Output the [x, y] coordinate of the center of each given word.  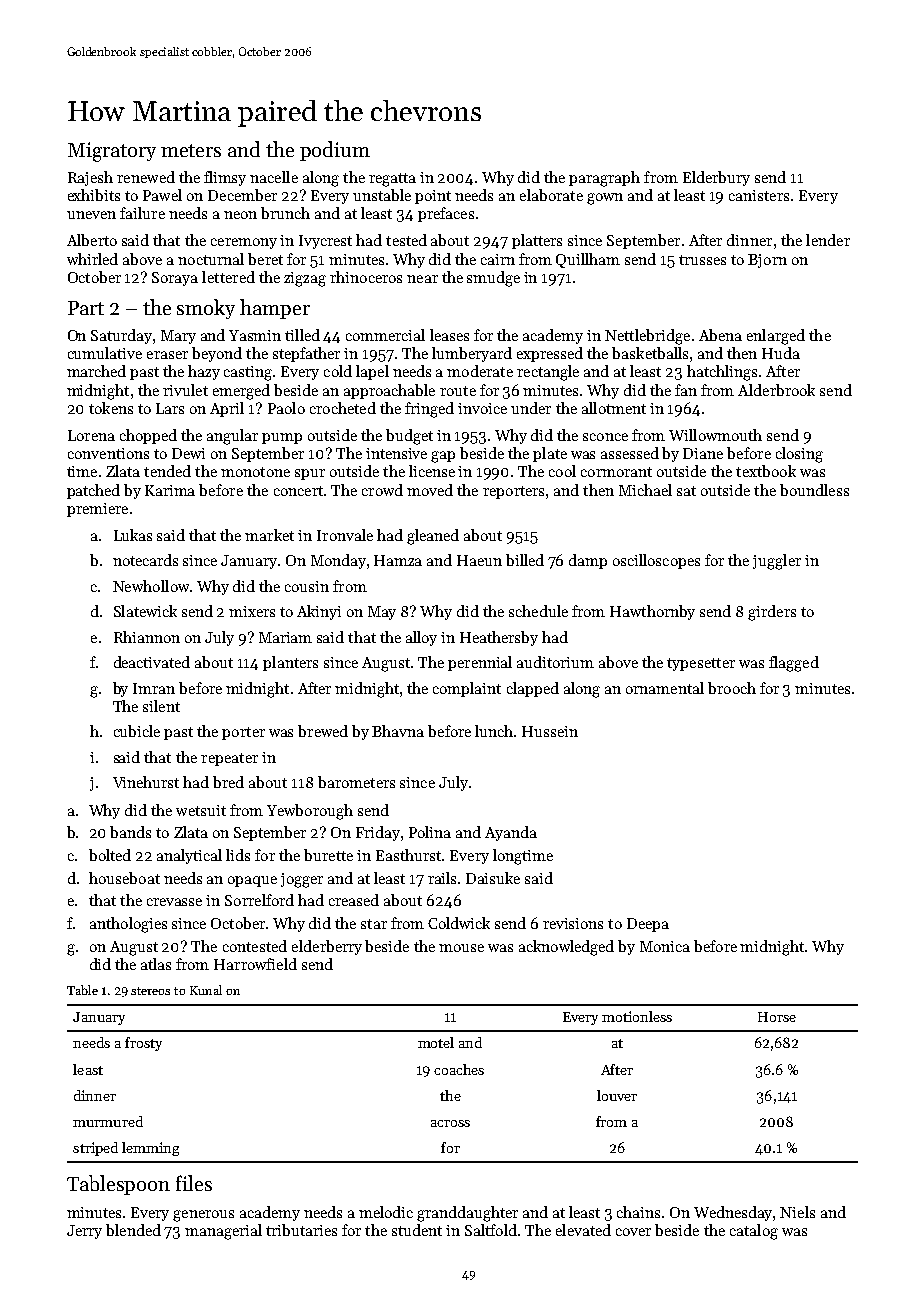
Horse [777, 1017]
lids [238, 855]
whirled [92, 259]
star [374, 924]
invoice [482, 408]
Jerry [84, 1232]
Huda [781, 353]
